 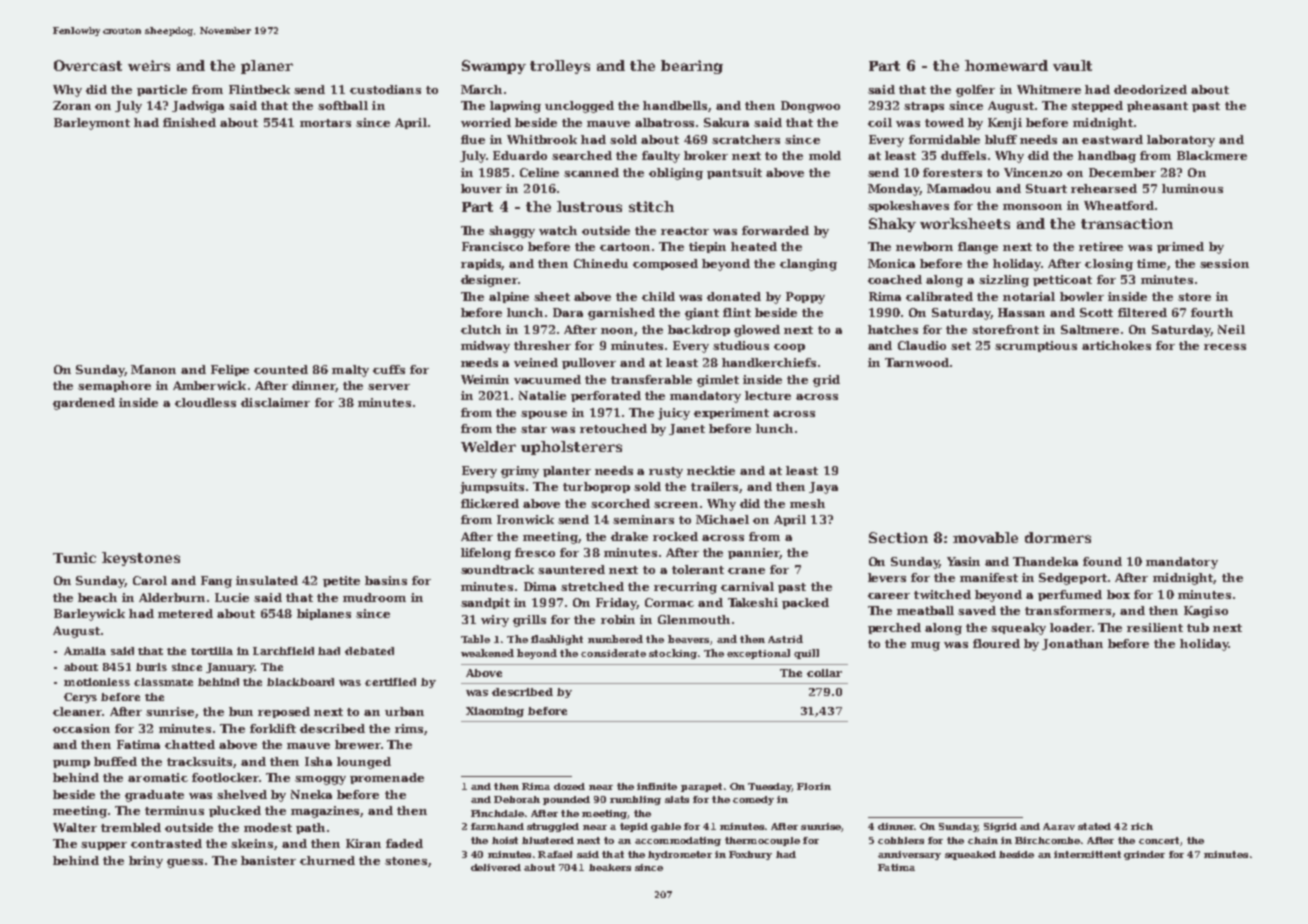 What do you see at coordinates (726, 122) in the screenshot?
I see `Sakura` at bounding box center [726, 122].
